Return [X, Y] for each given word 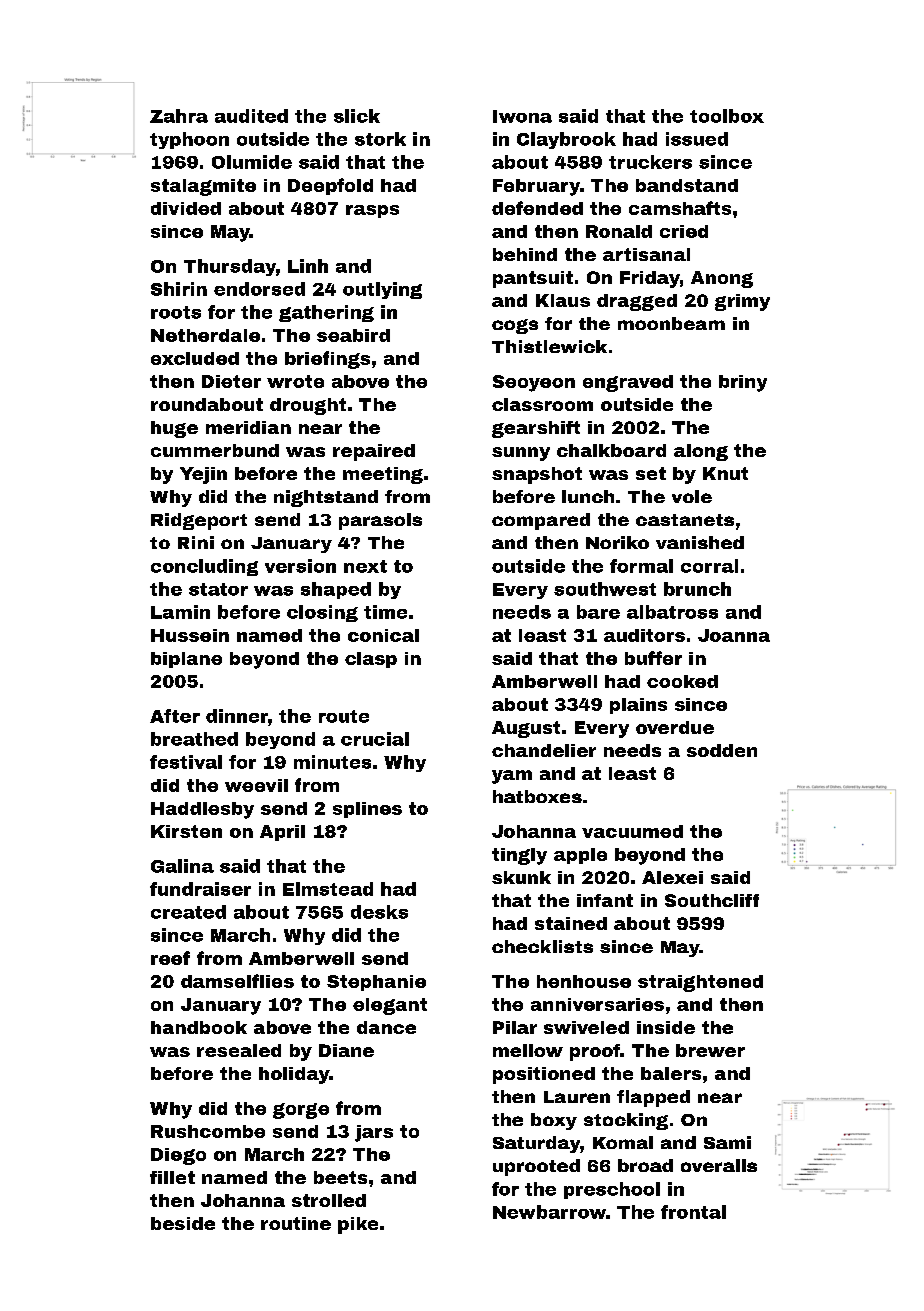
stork [380, 139]
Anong [722, 279]
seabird [353, 335]
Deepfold [330, 186]
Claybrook [566, 140]
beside [183, 1223]
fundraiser [200, 889]
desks [379, 912]
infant [605, 900]
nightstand [326, 498]
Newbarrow [549, 1212]
